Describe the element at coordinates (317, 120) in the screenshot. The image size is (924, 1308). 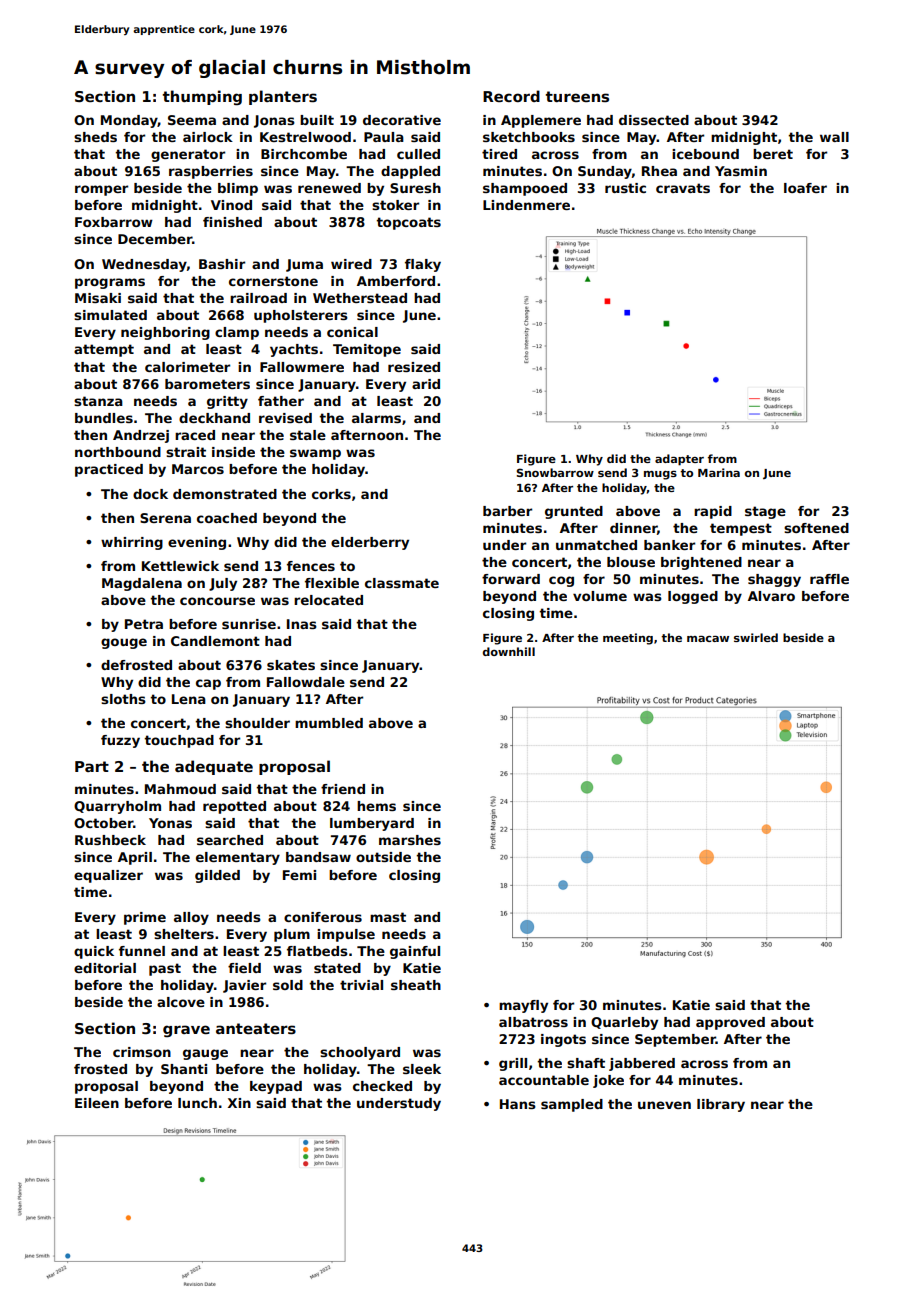
I see `built` at that location.
